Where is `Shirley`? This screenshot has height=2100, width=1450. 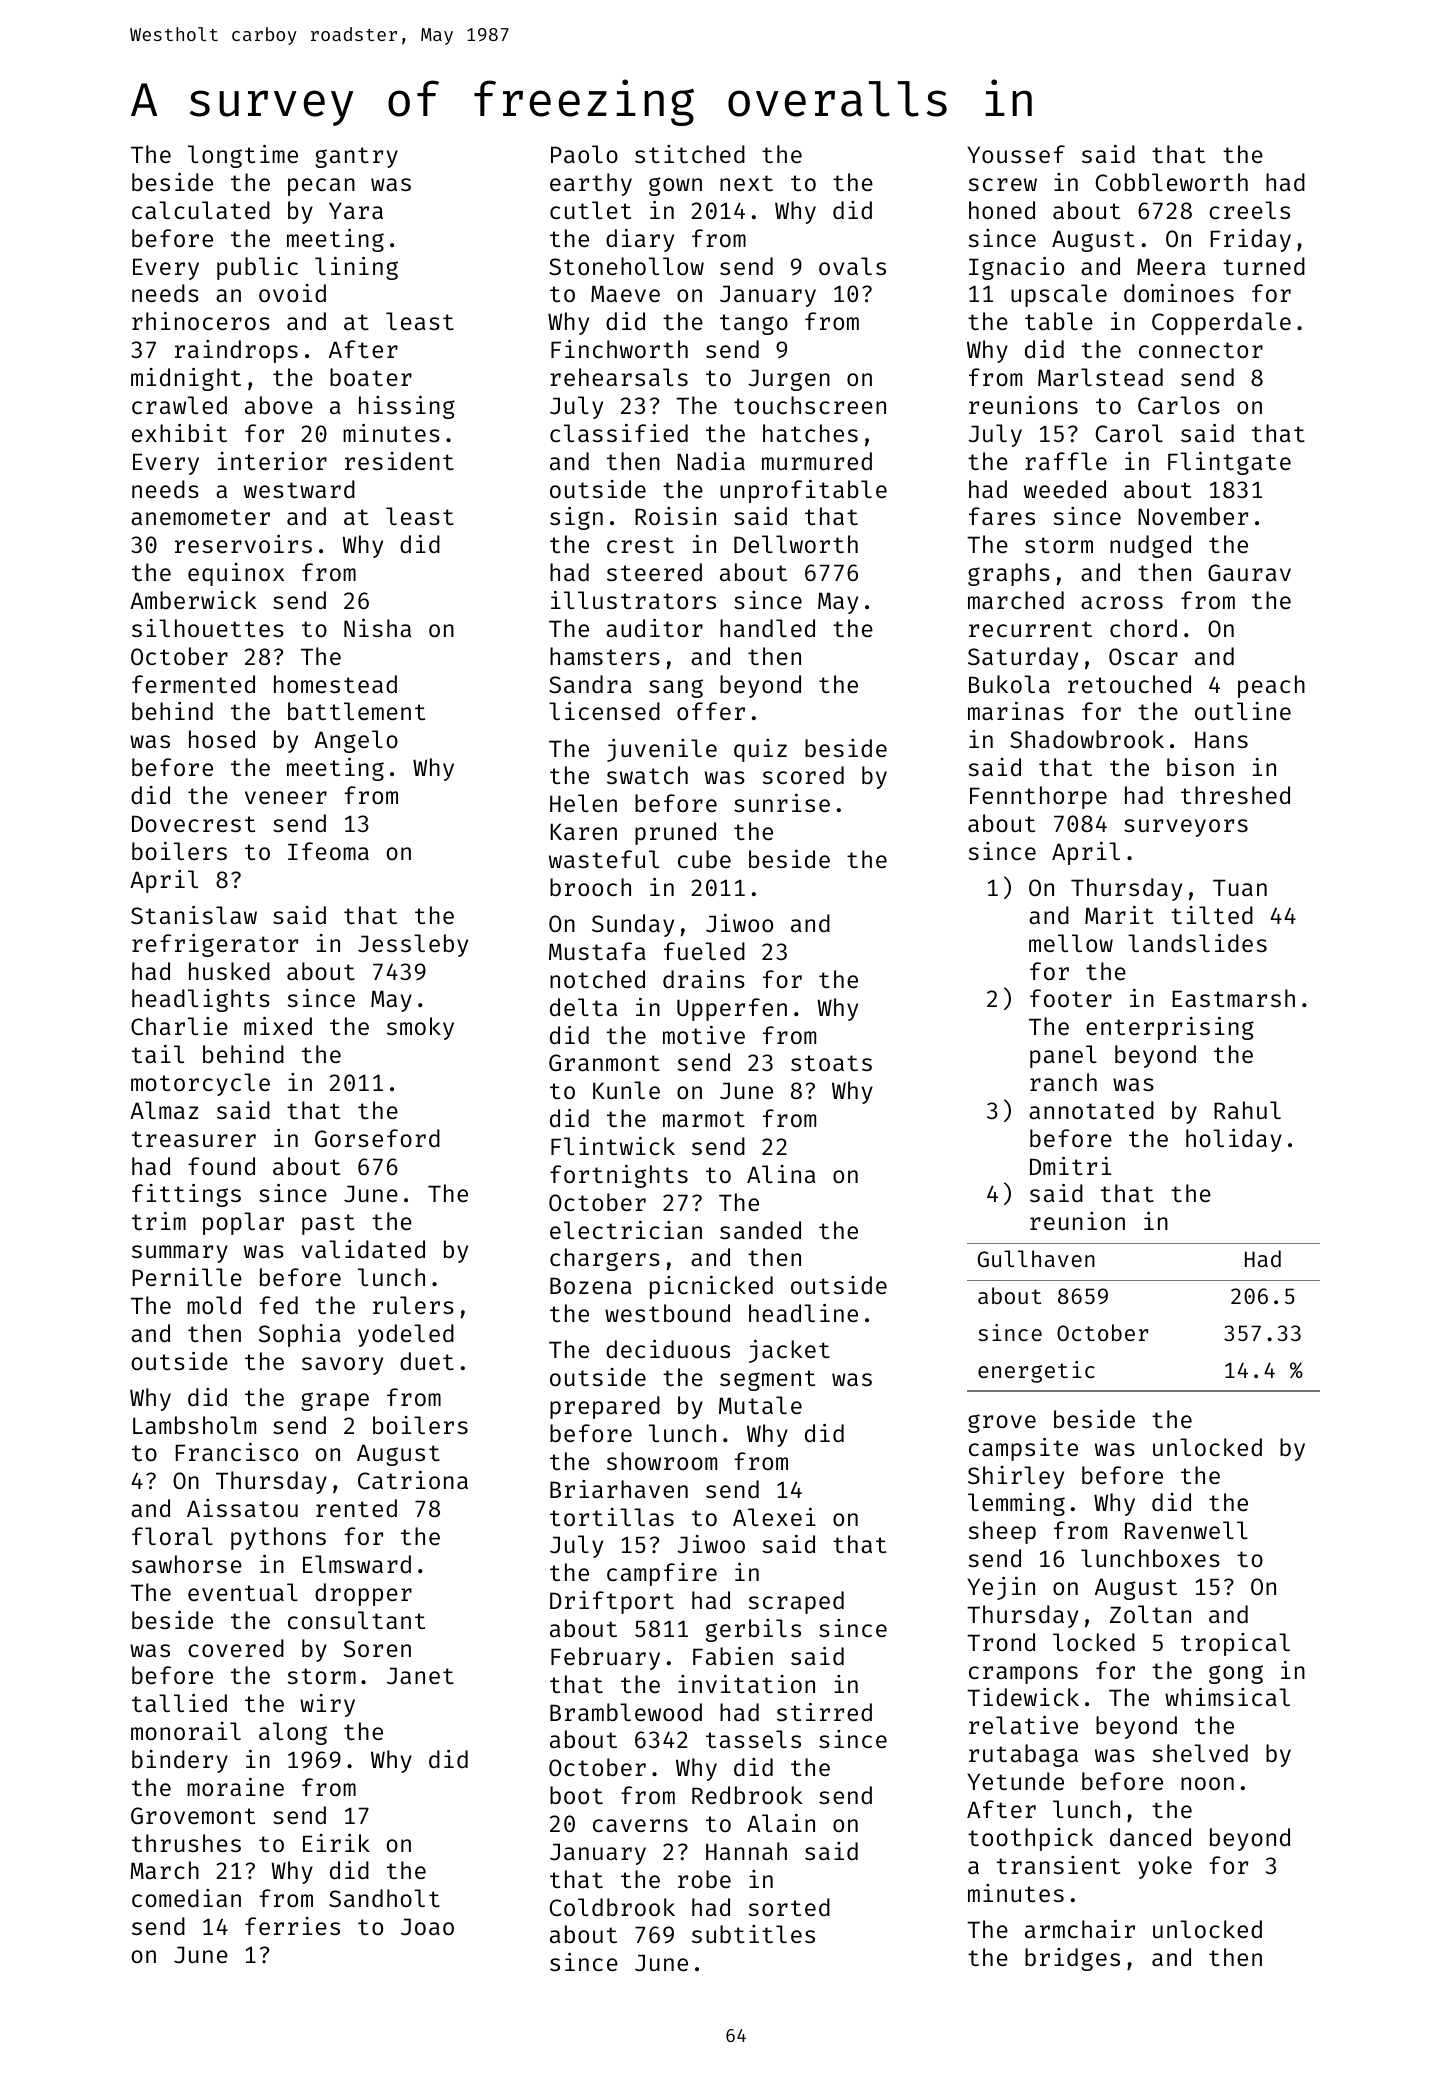
Shirley is located at coordinates (1016, 1477).
